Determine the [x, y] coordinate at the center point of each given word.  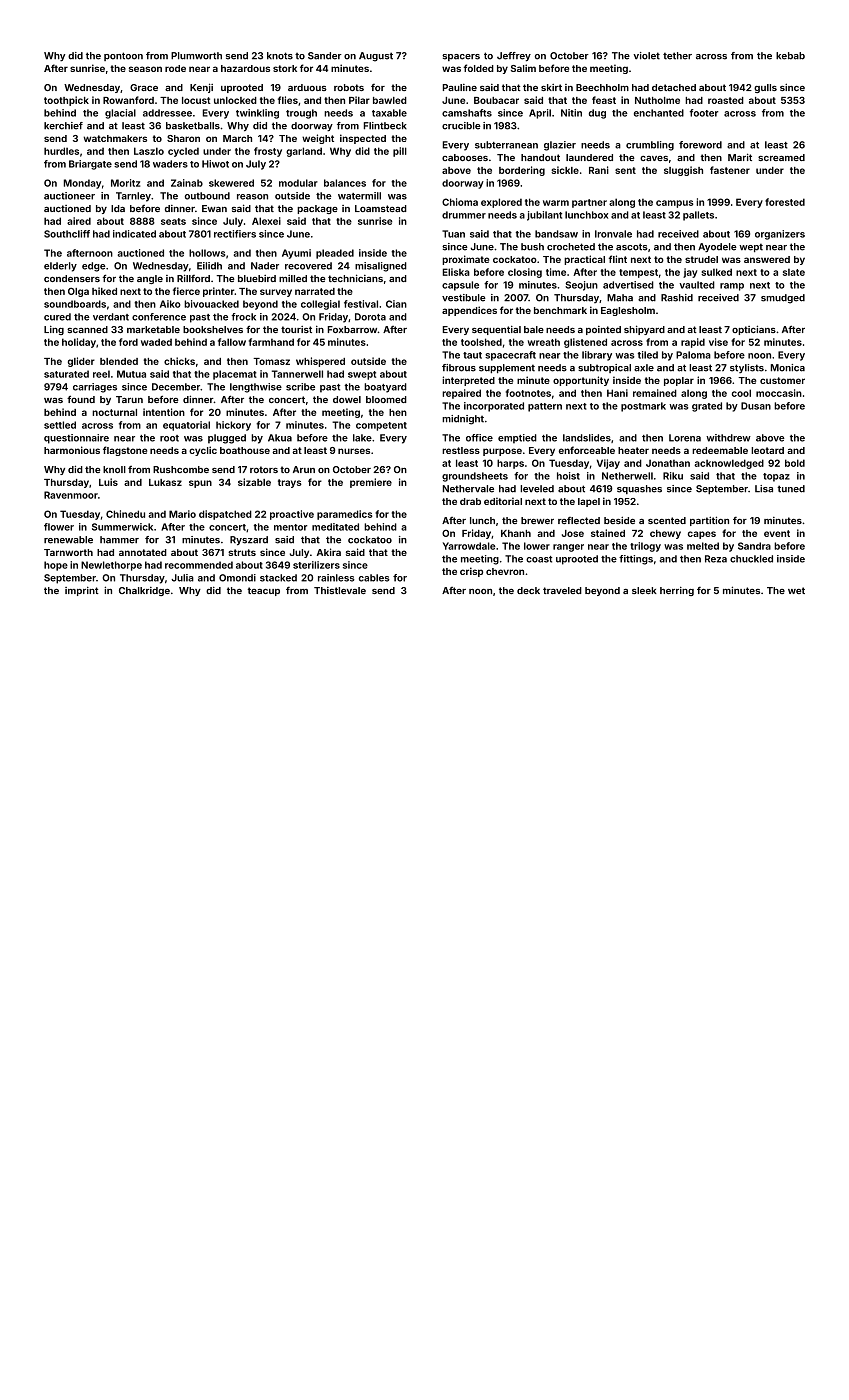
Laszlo [149, 151]
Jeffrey [514, 57]
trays [290, 483]
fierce [186, 291]
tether [677, 56]
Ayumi [296, 254]
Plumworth [196, 56]
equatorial [186, 426]
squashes [639, 489]
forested [785, 202]
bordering [522, 171]
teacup [263, 591]
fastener [730, 170]
